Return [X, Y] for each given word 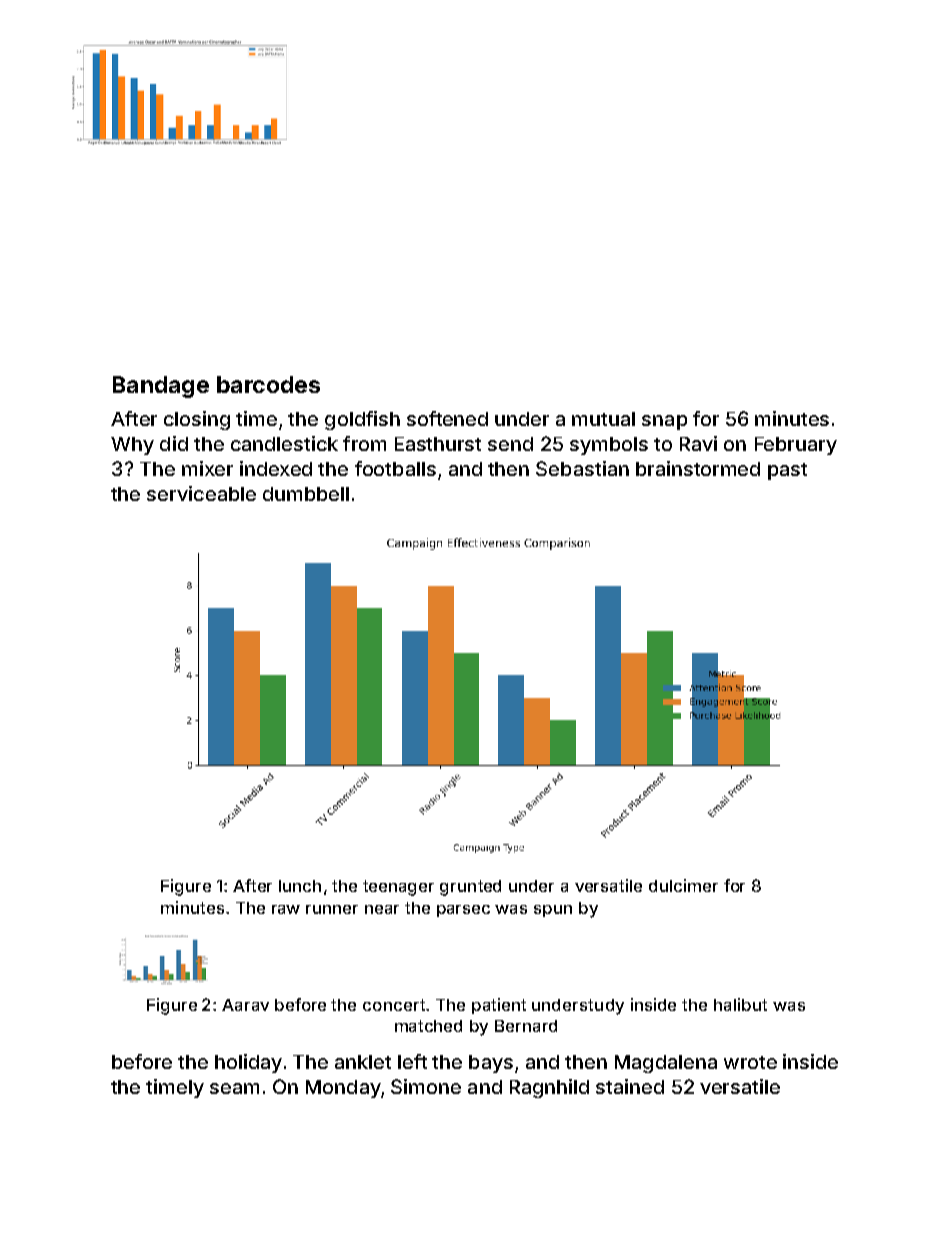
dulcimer [683, 885]
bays [491, 1064]
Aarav [245, 1005]
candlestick [284, 443]
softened [447, 418]
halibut [740, 1004]
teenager [398, 888]
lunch [300, 886]
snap [664, 422]
